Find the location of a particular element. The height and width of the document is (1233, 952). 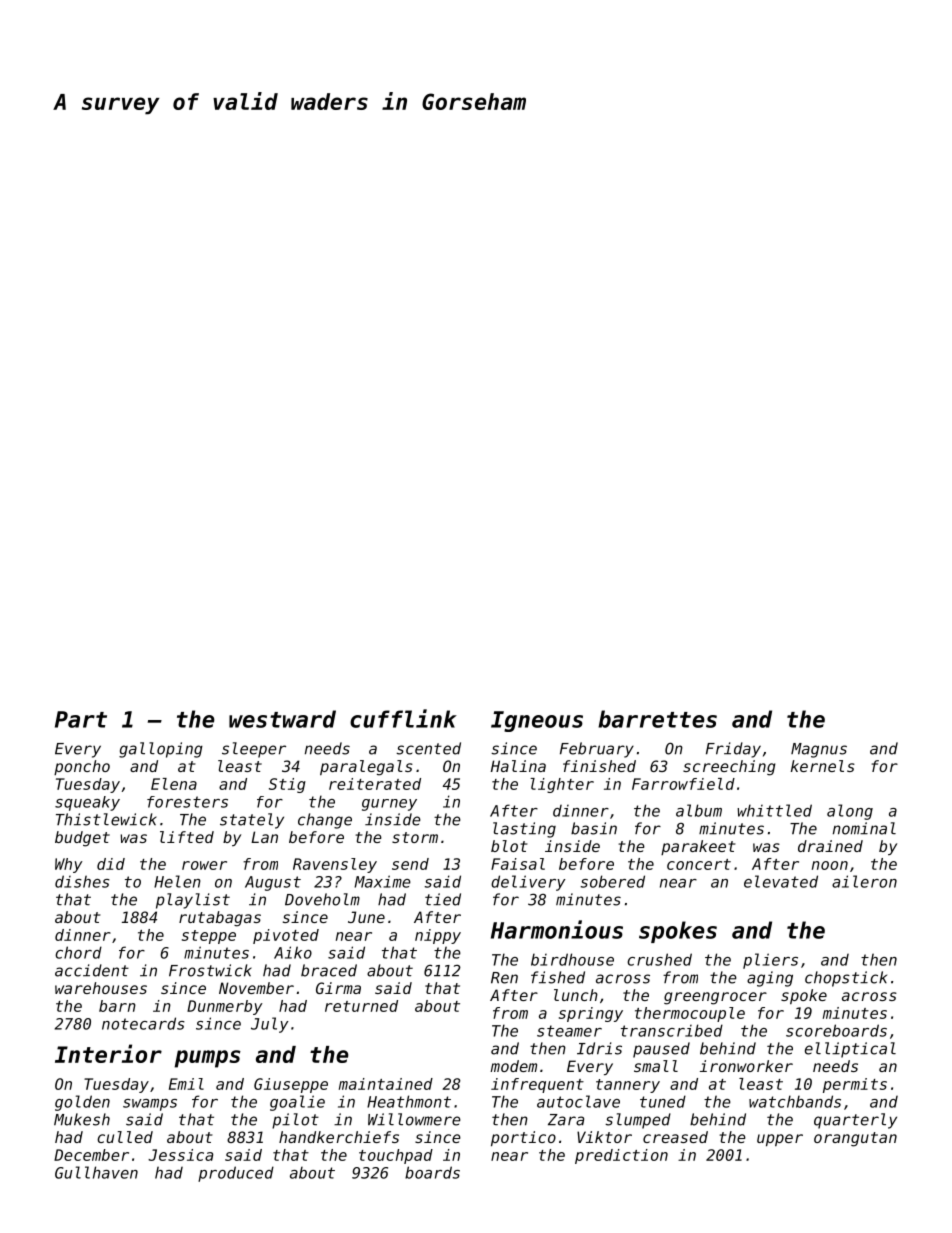

nippy is located at coordinates (438, 936).
